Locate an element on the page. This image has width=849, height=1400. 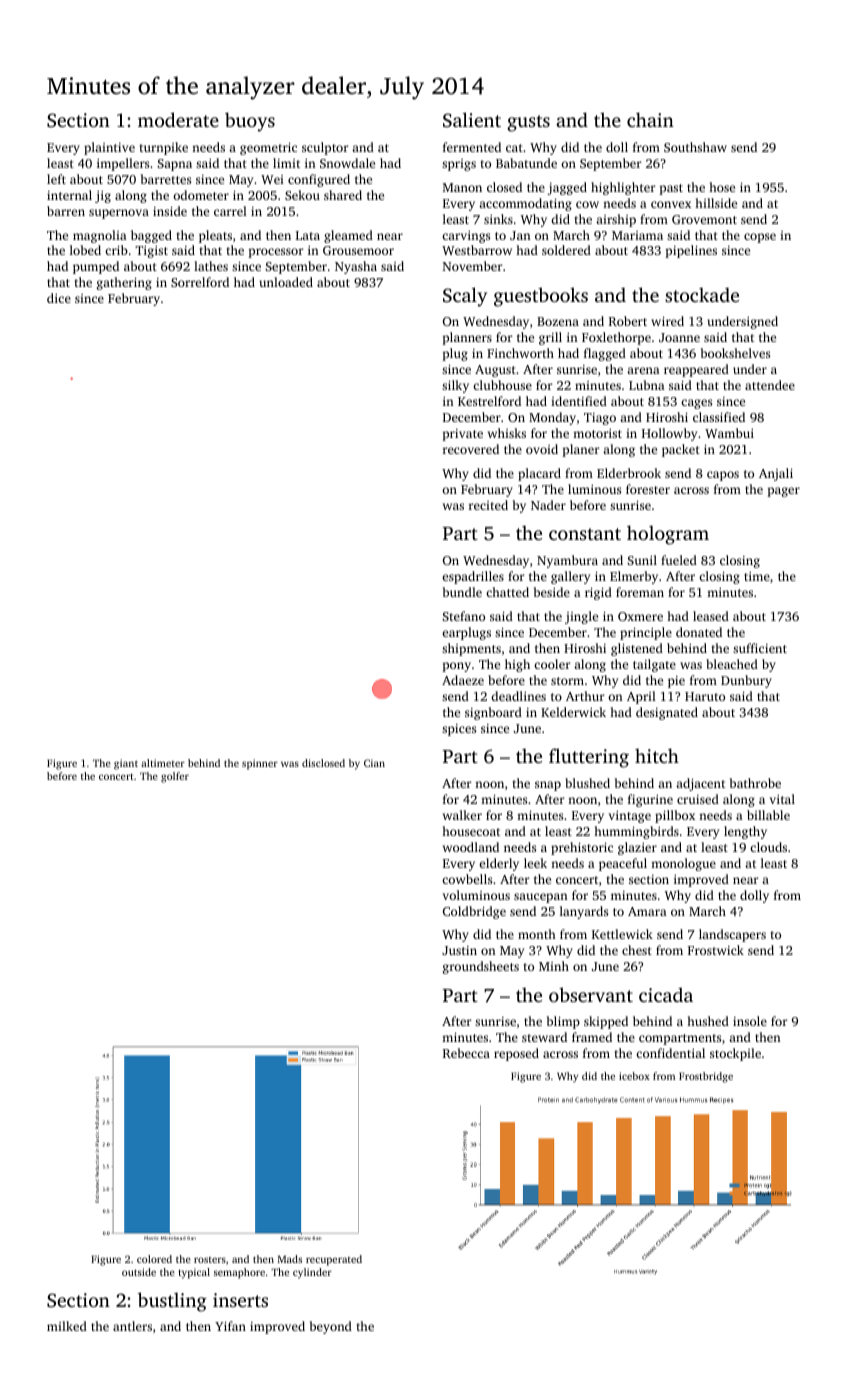
sculptor is located at coordinates (325, 148).
